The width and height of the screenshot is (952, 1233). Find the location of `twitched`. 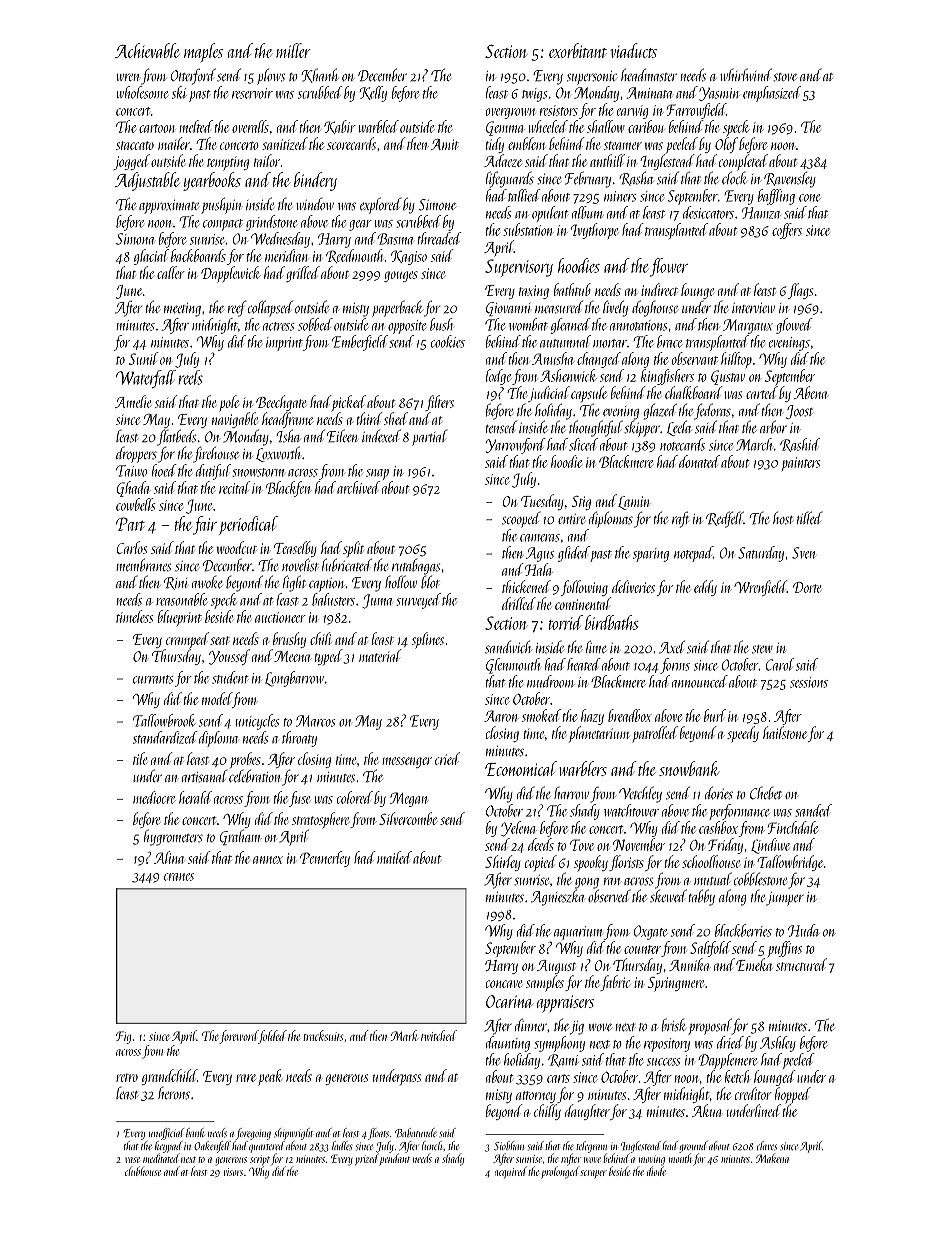

twitched is located at coordinates (439, 1035).
